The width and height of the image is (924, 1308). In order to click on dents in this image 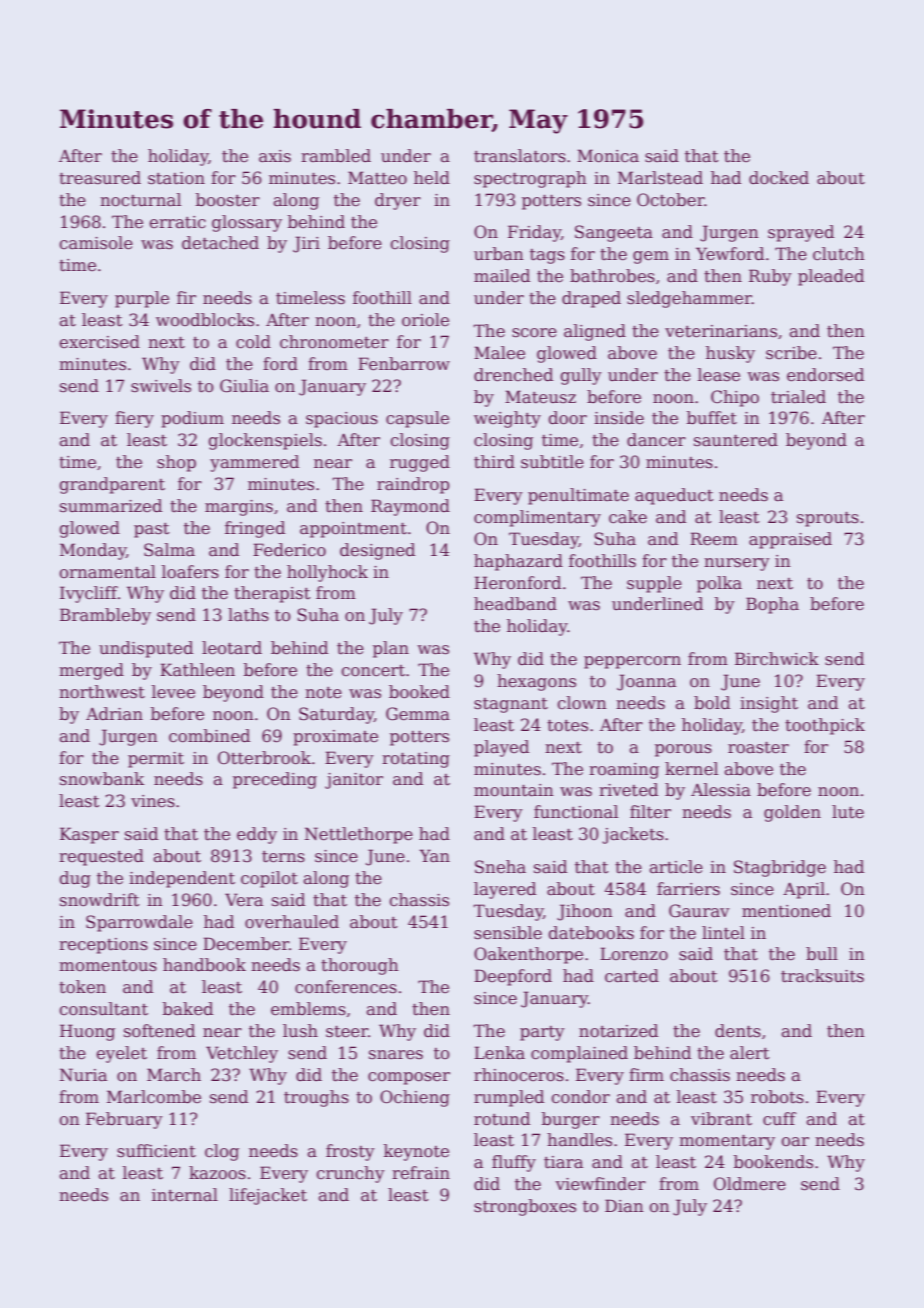, I will do `click(738, 1031)`.
